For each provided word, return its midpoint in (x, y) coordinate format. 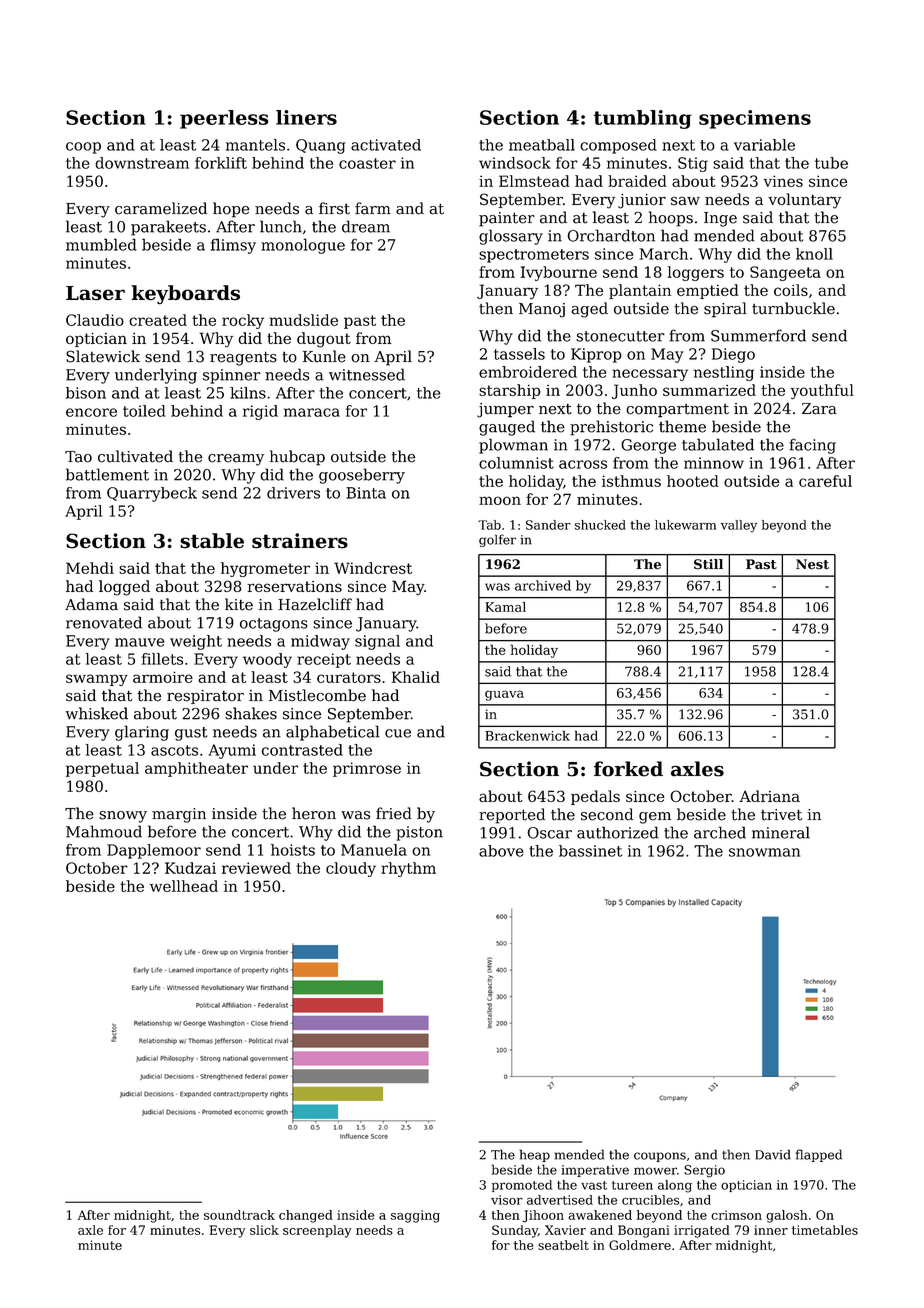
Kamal (505, 607)
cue (398, 733)
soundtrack (239, 1215)
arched (720, 832)
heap (534, 1155)
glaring (142, 733)
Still (708, 564)
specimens (755, 119)
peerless (224, 119)
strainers (300, 541)
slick (264, 1230)
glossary (511, 237)
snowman (764, 852)
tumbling (643, 119)
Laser (95, 293)
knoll (814, 254)
